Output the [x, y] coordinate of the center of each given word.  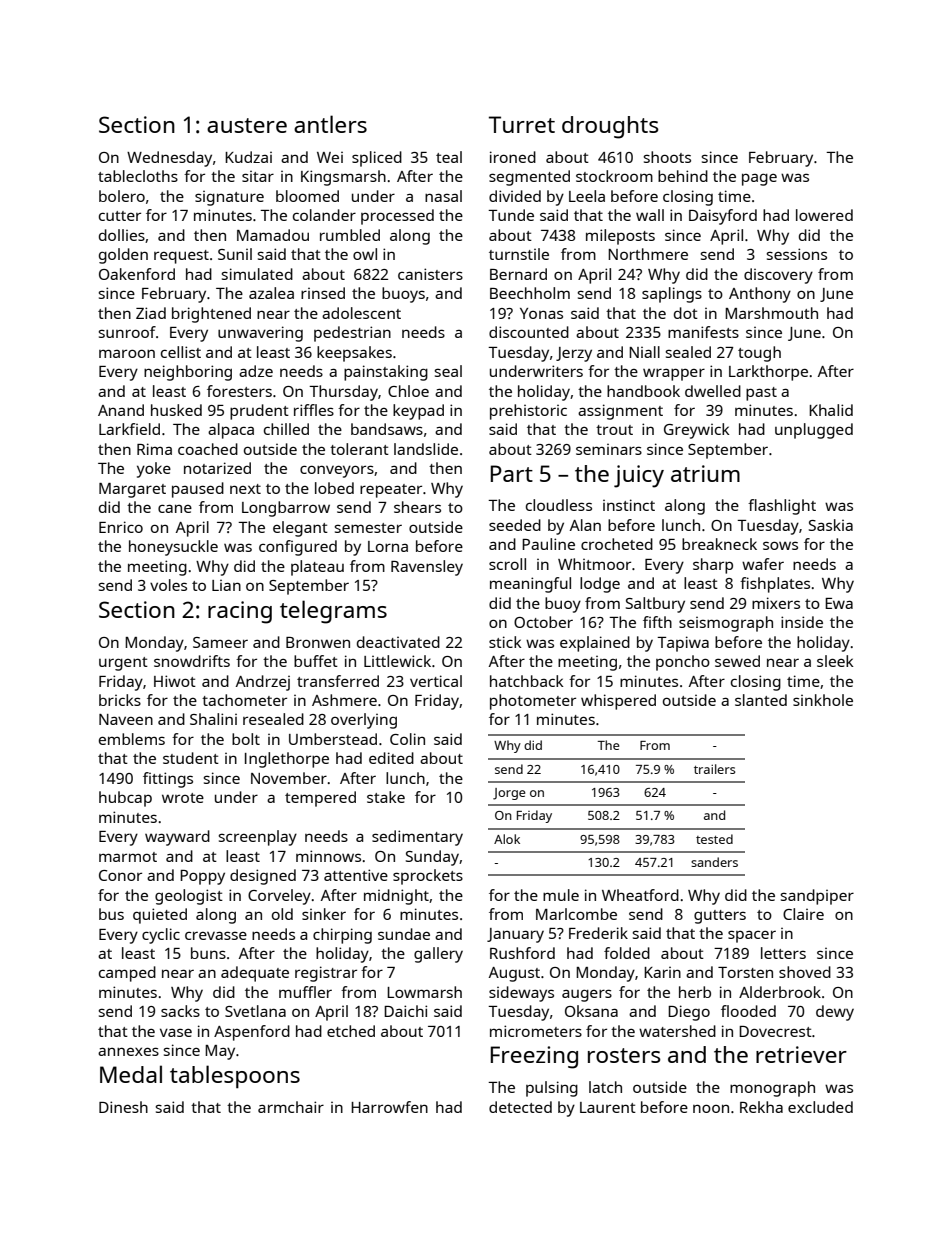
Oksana [591, 1011]
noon [711, 1108]
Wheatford [640, 895]
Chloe [408, 391]
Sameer [220, 642]
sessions [797, 254]
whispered [618, 702]
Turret [522, 124]
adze [256, 371]
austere [247, 125]
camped [127, 974]
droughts [610, 127]
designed [263, 877]
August [514, 974]
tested [714, 839]
